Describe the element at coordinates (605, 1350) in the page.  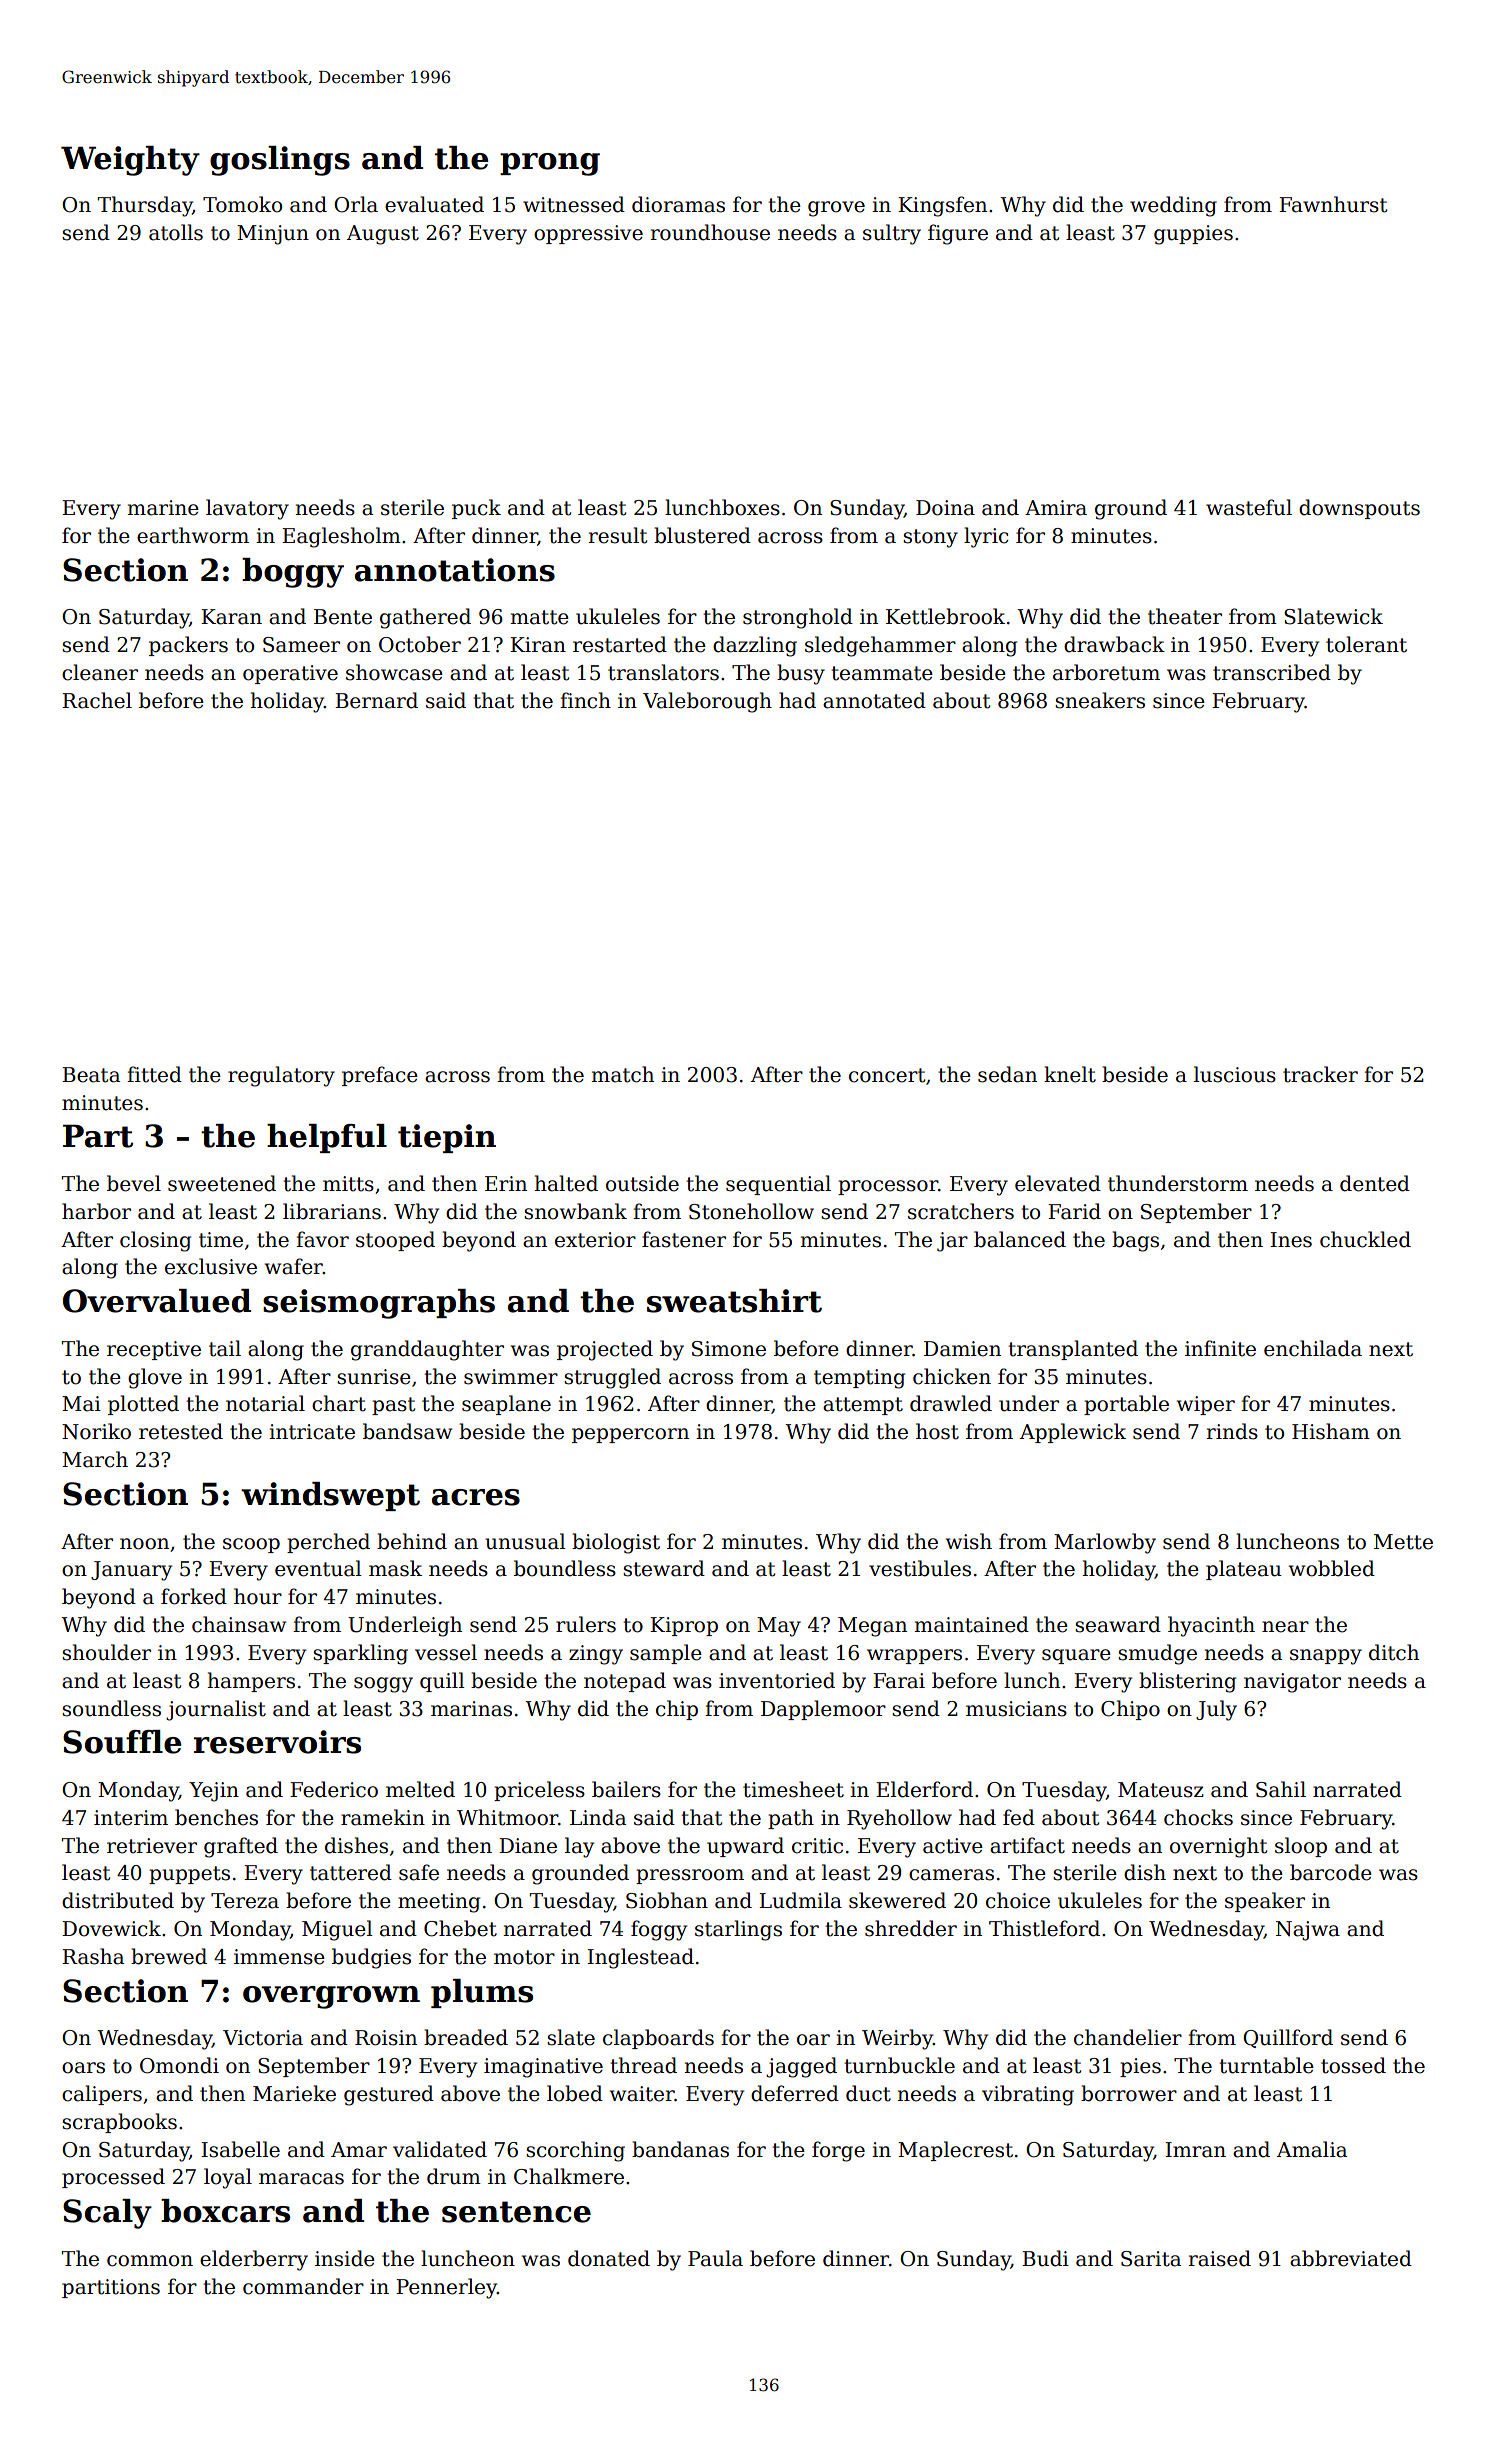
I see `projected` at that location.
